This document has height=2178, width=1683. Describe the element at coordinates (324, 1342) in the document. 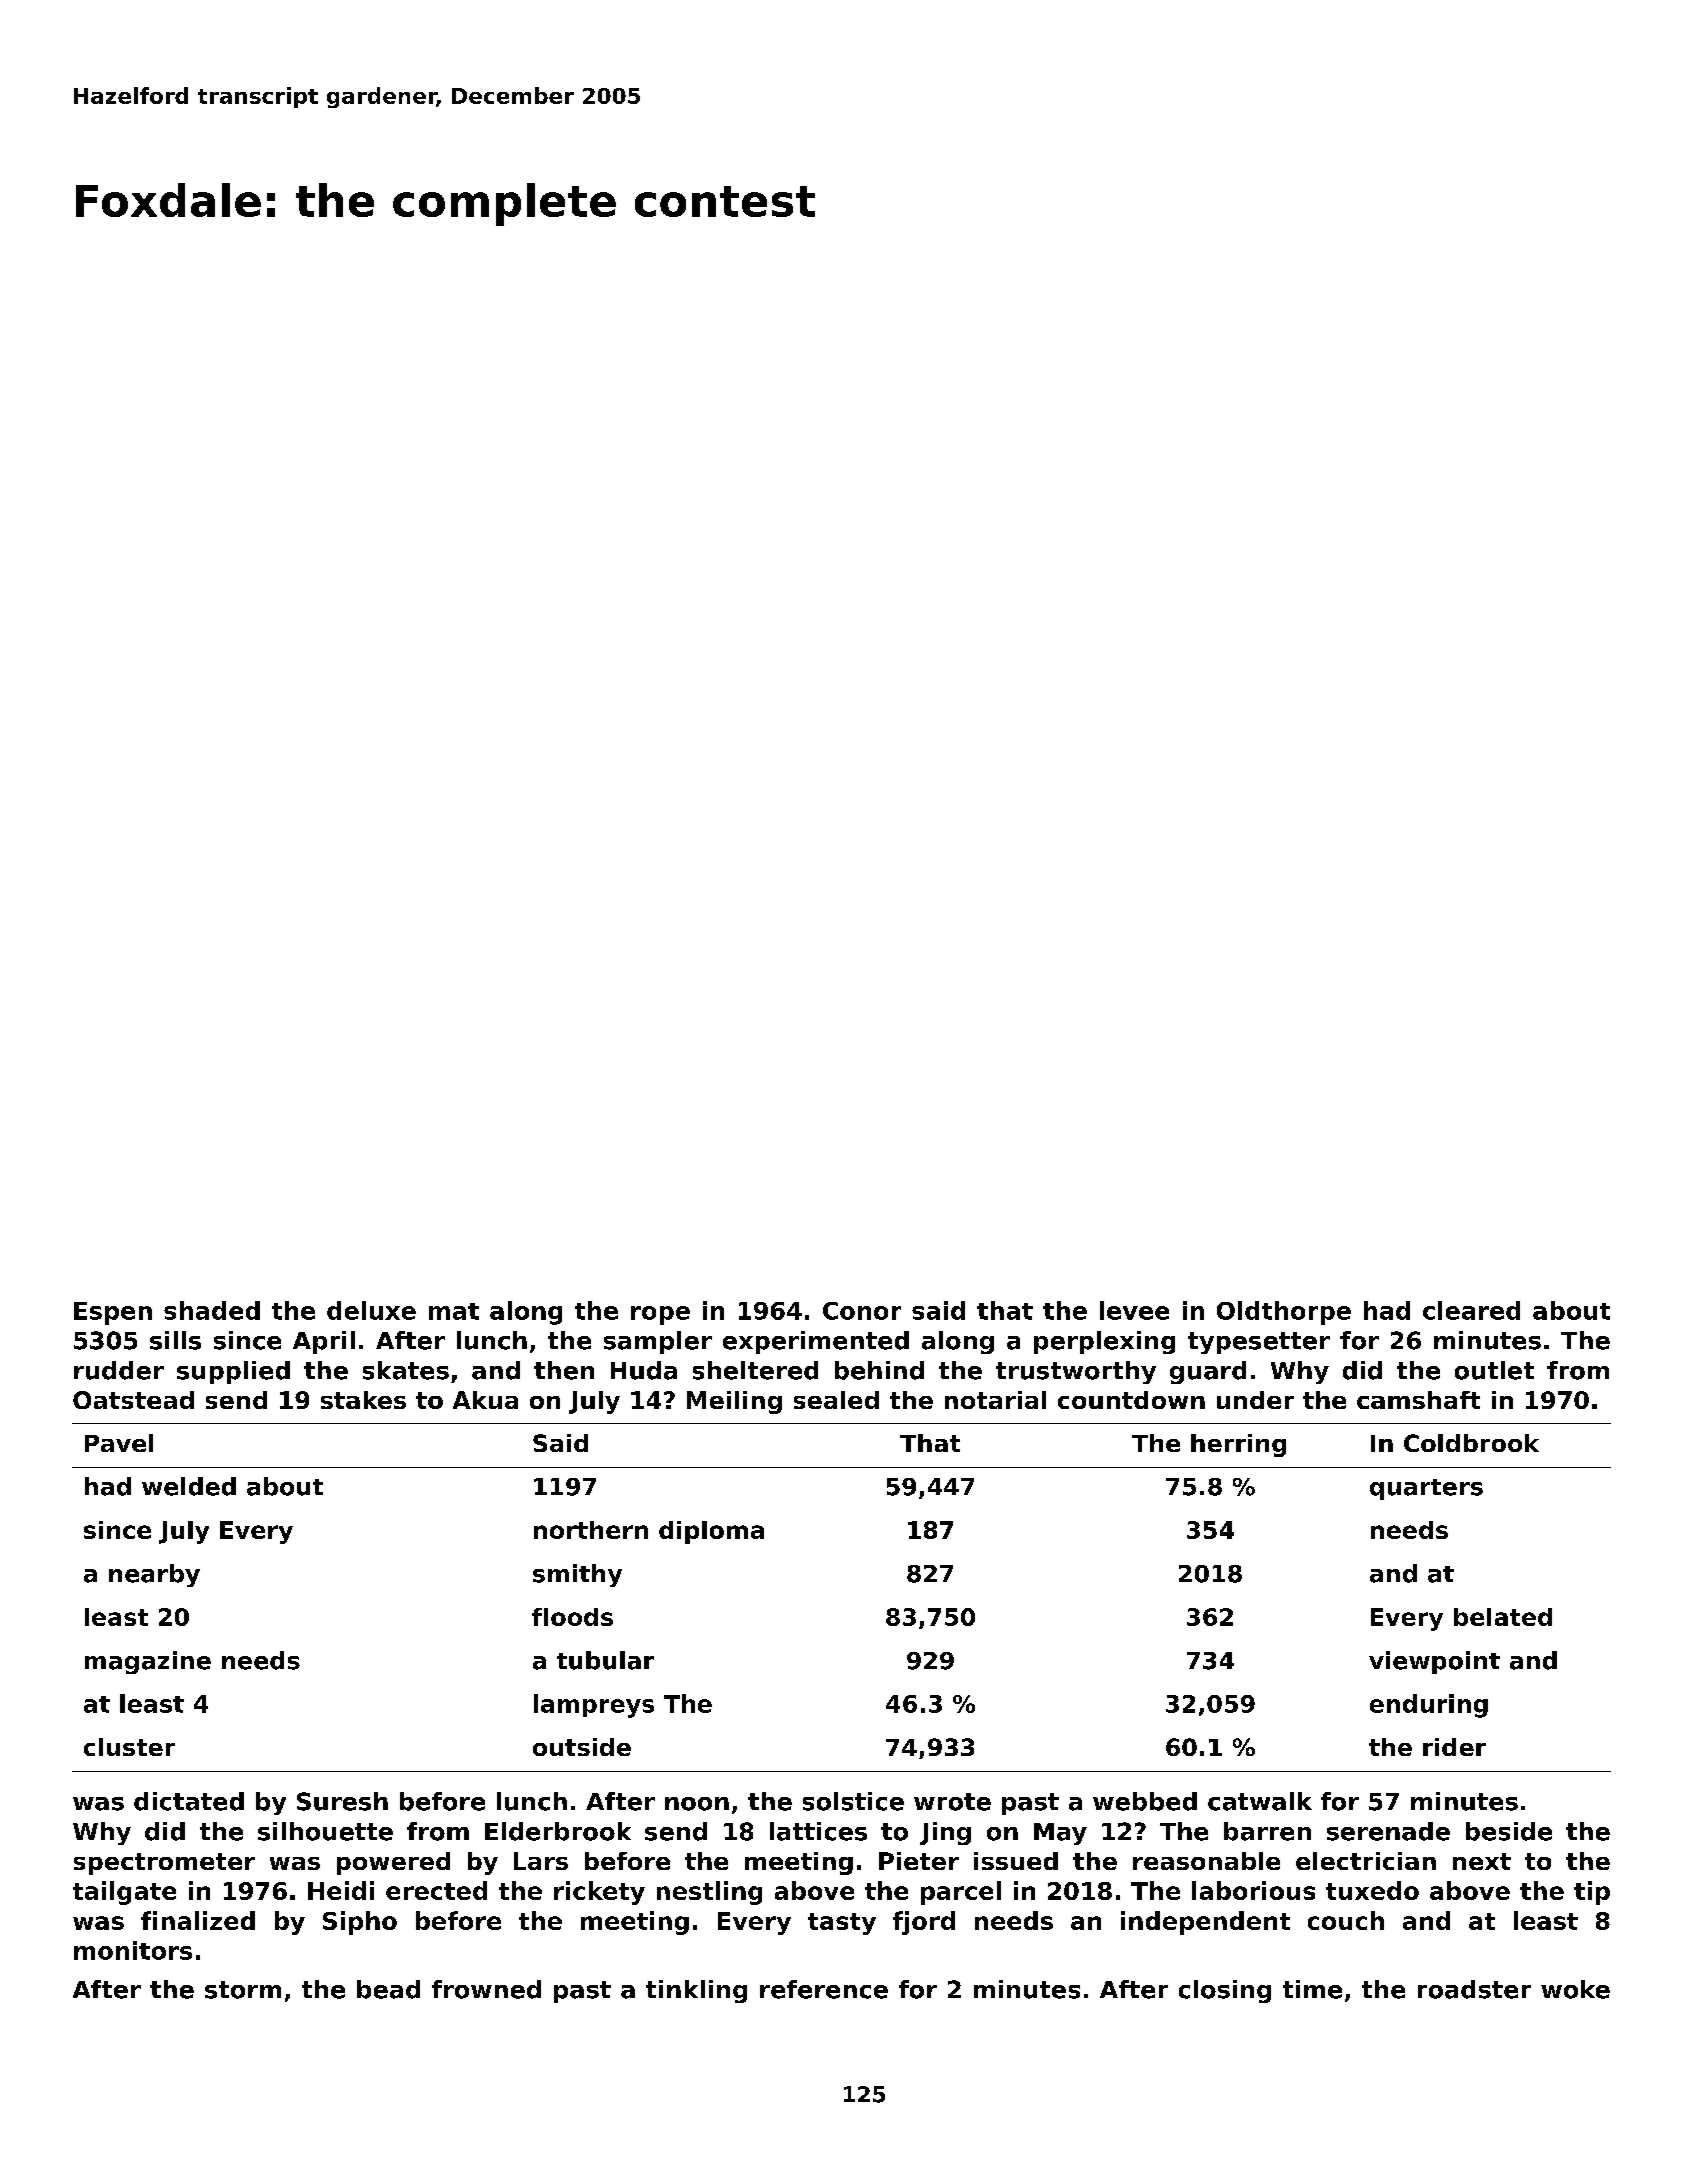

I see `April` at that location.
